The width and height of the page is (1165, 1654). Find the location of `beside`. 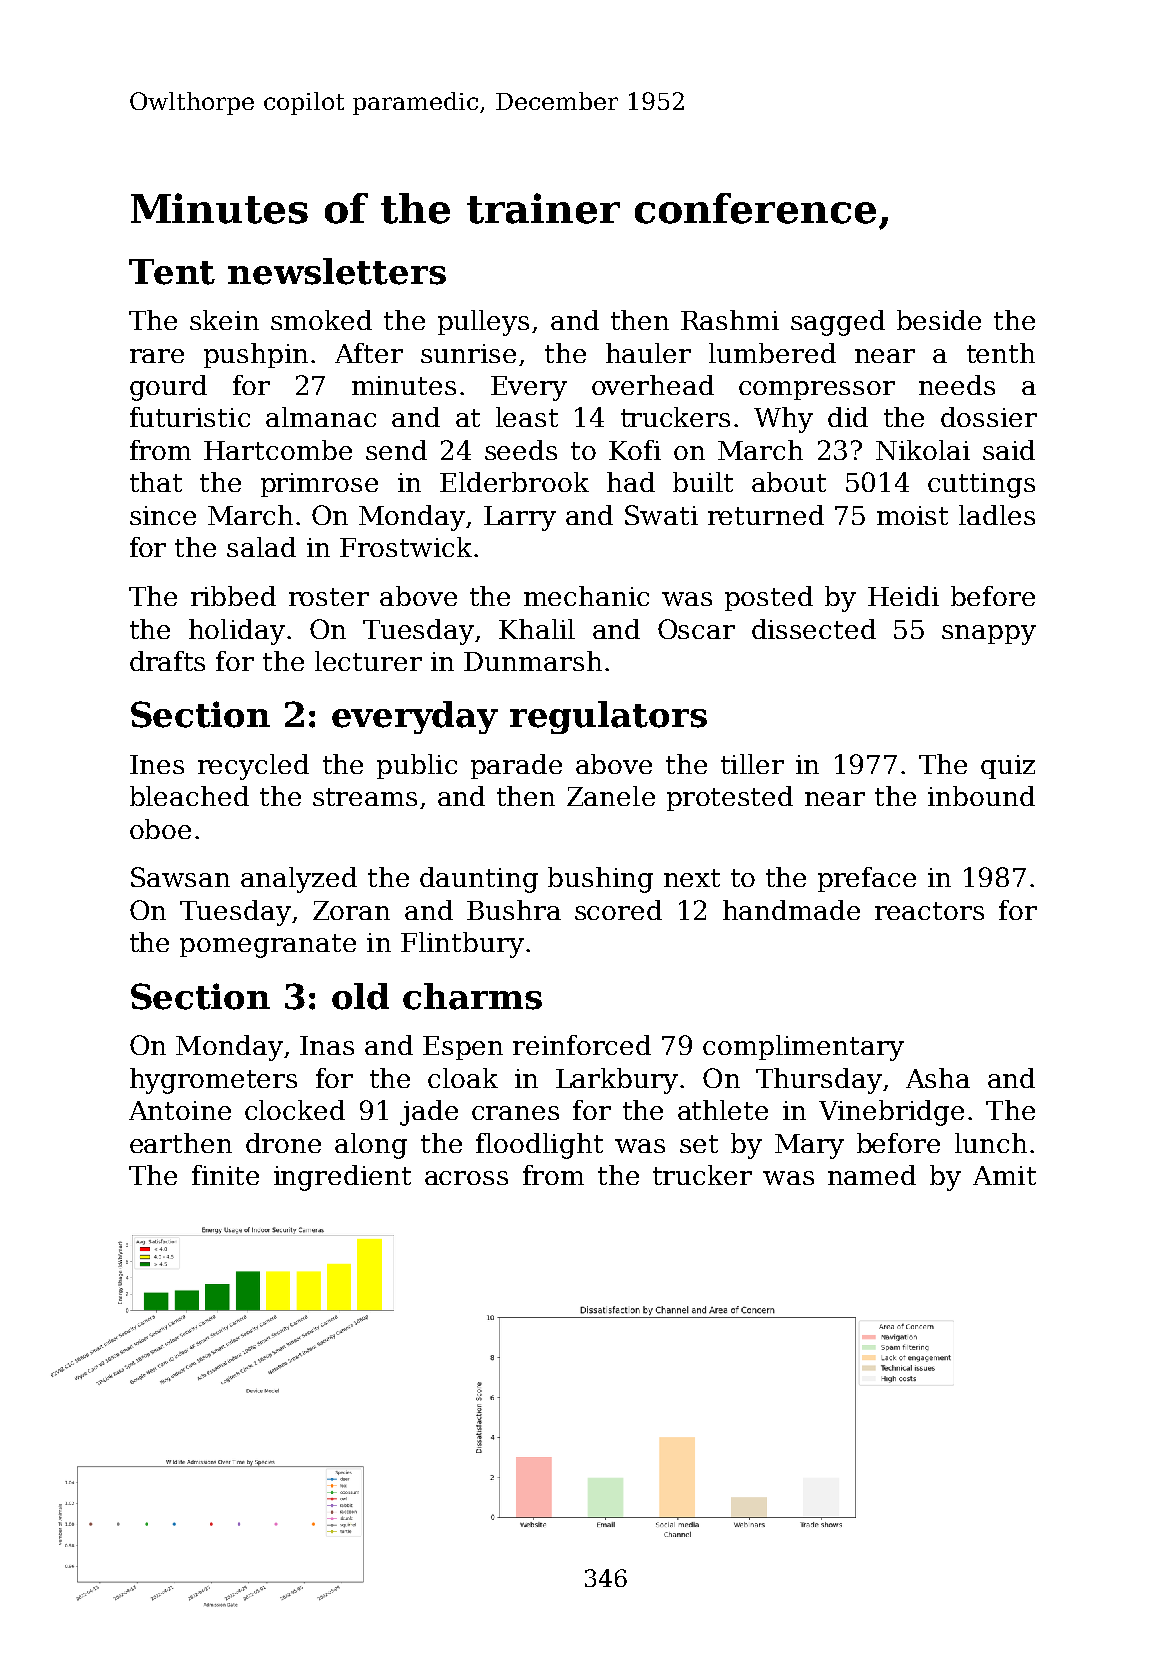

beside is located at coordinates (939, 320).
